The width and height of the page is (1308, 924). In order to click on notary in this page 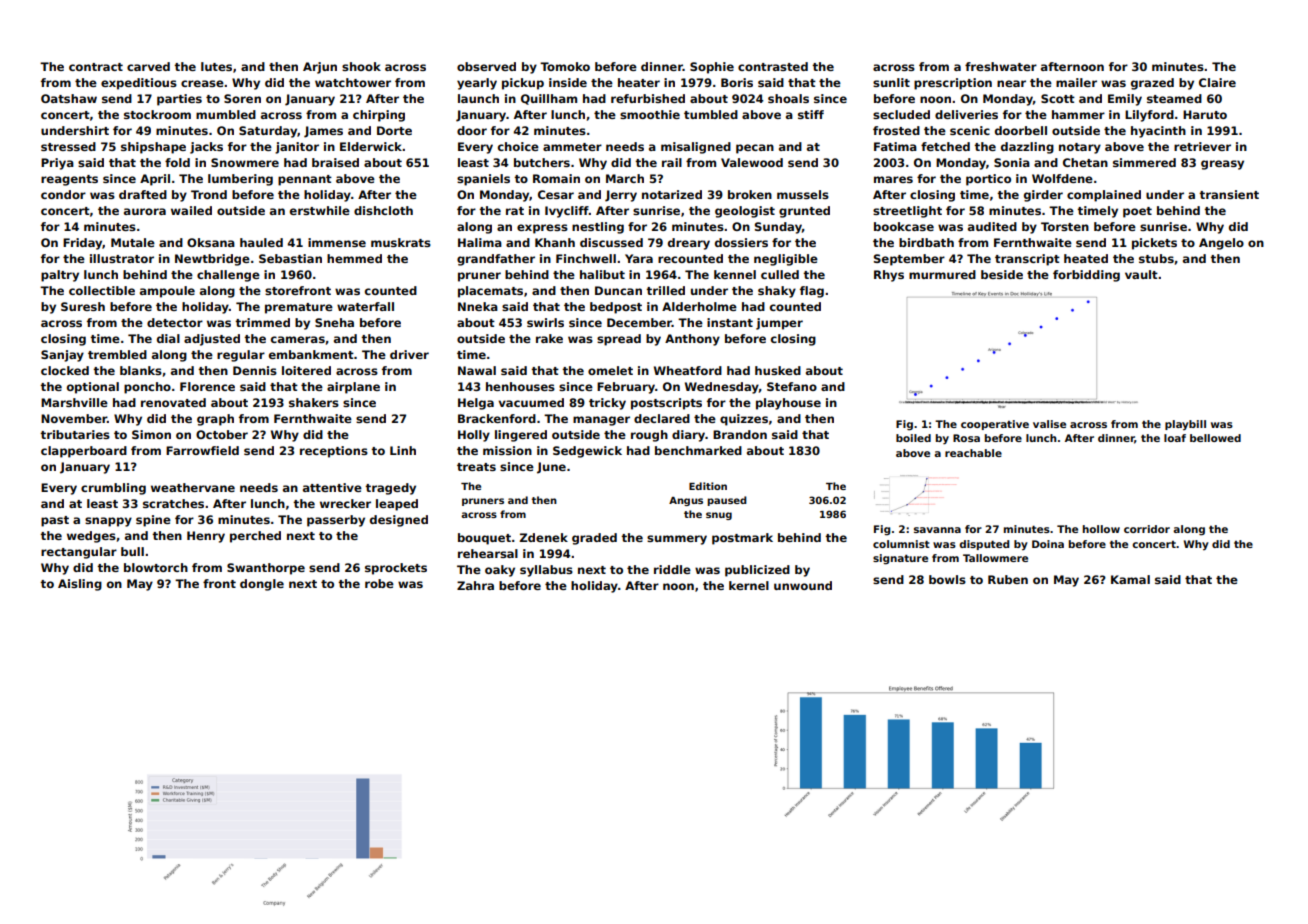, I will do `click(1080, 148)`.
